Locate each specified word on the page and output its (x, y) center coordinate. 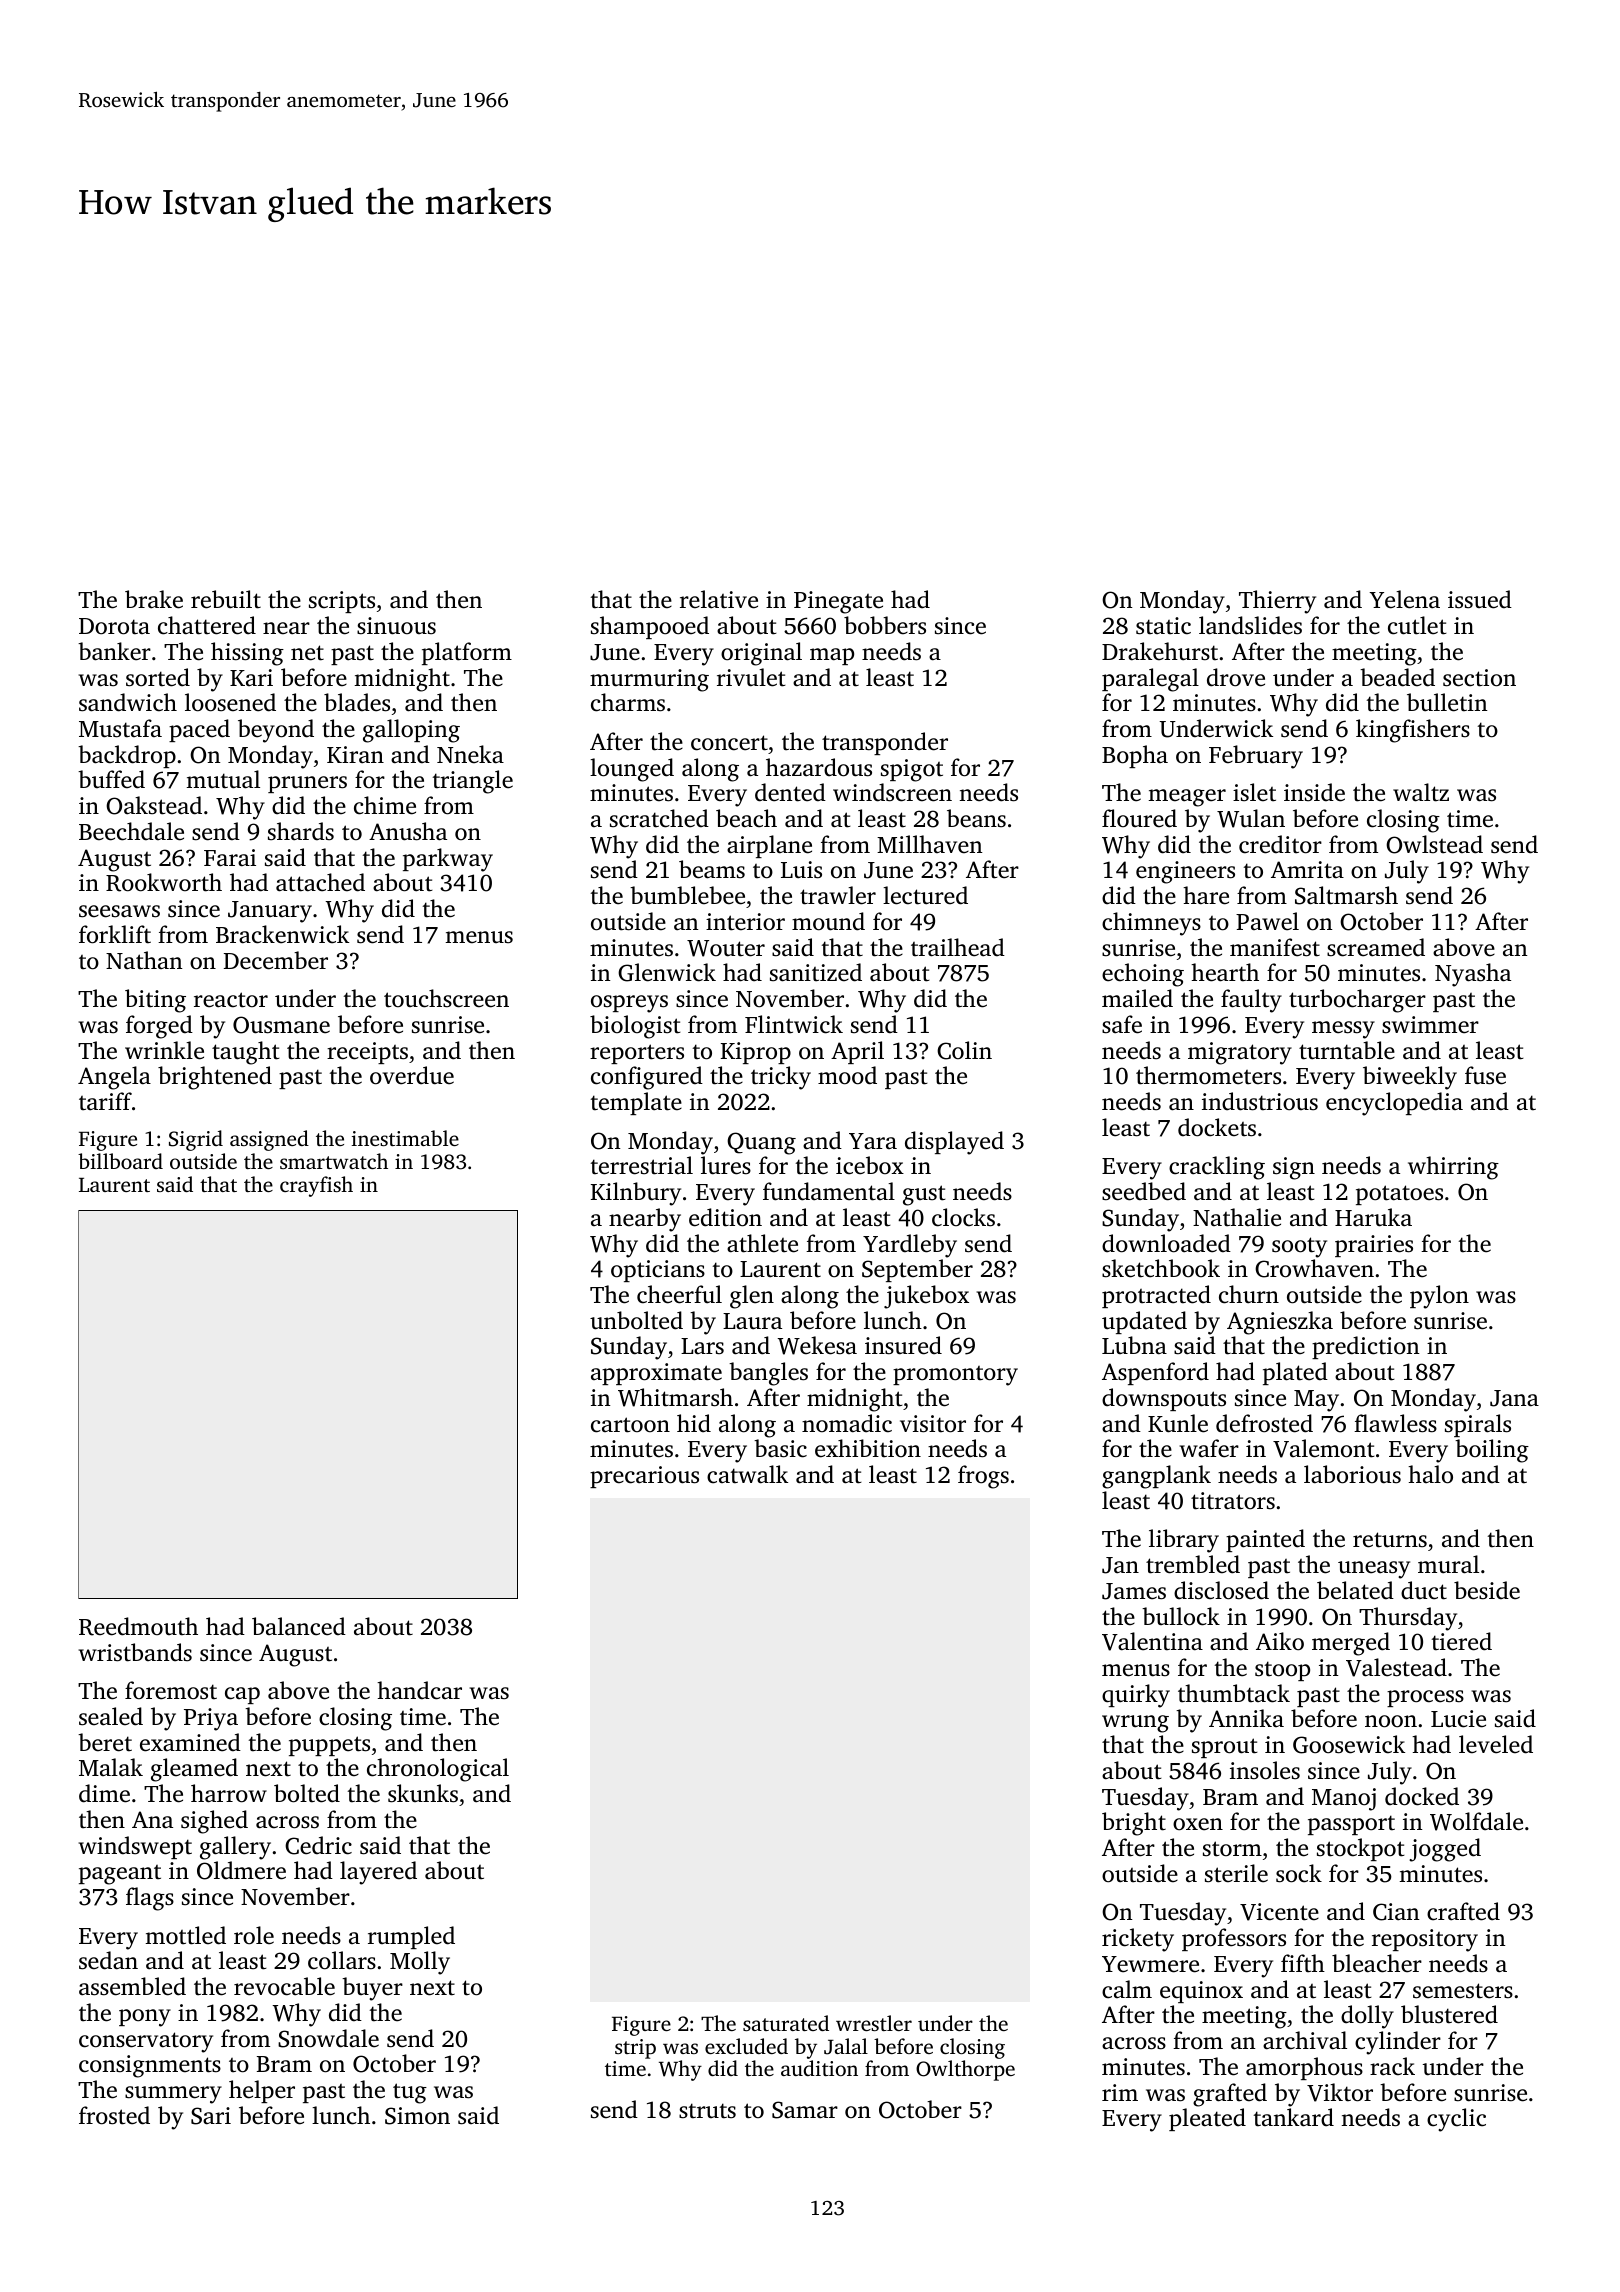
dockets (1217, 1127)
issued (1480, 599)
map (832, 656)
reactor (231, 1000)
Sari (211, 2116)
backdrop (127, 756)
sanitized (816, 972)
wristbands (135, 1652)
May (1316, 1401)
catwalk (747, 1474)
